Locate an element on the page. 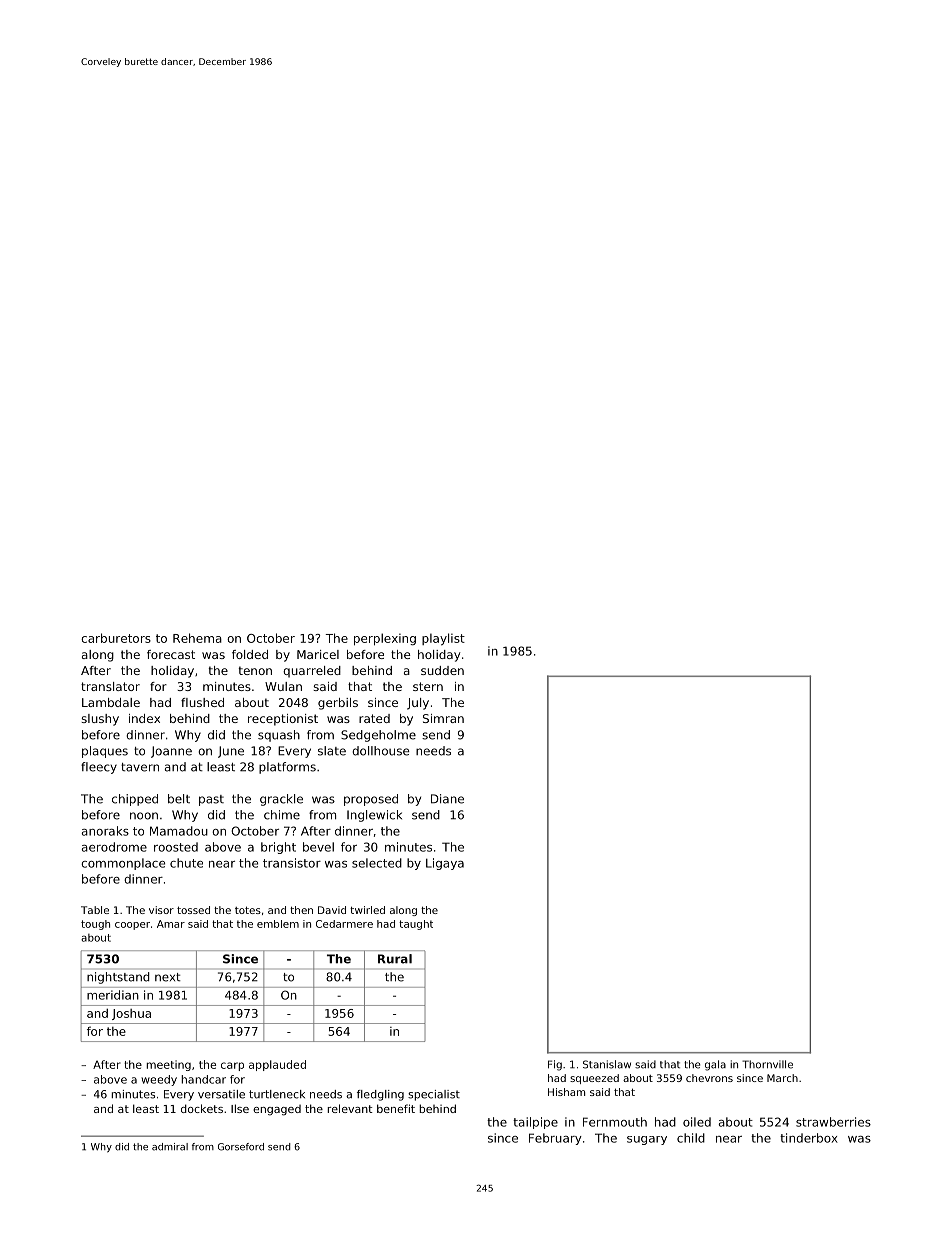 This image has width=952, height=1233. tinderbox is located at coordinates (809, 1138).
